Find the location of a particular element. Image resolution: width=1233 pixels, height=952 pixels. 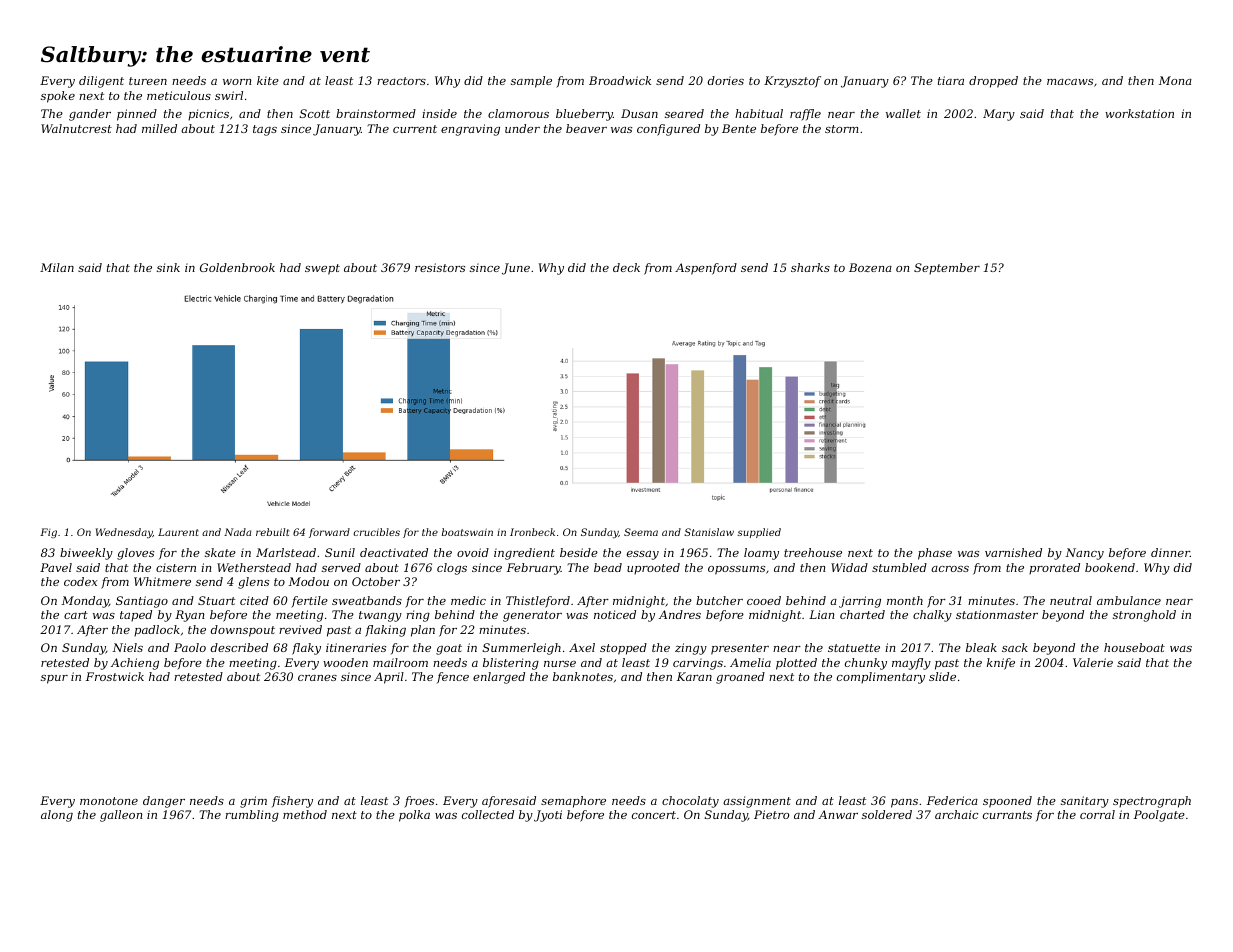

boatswain is located at coordinates (467, 532).
